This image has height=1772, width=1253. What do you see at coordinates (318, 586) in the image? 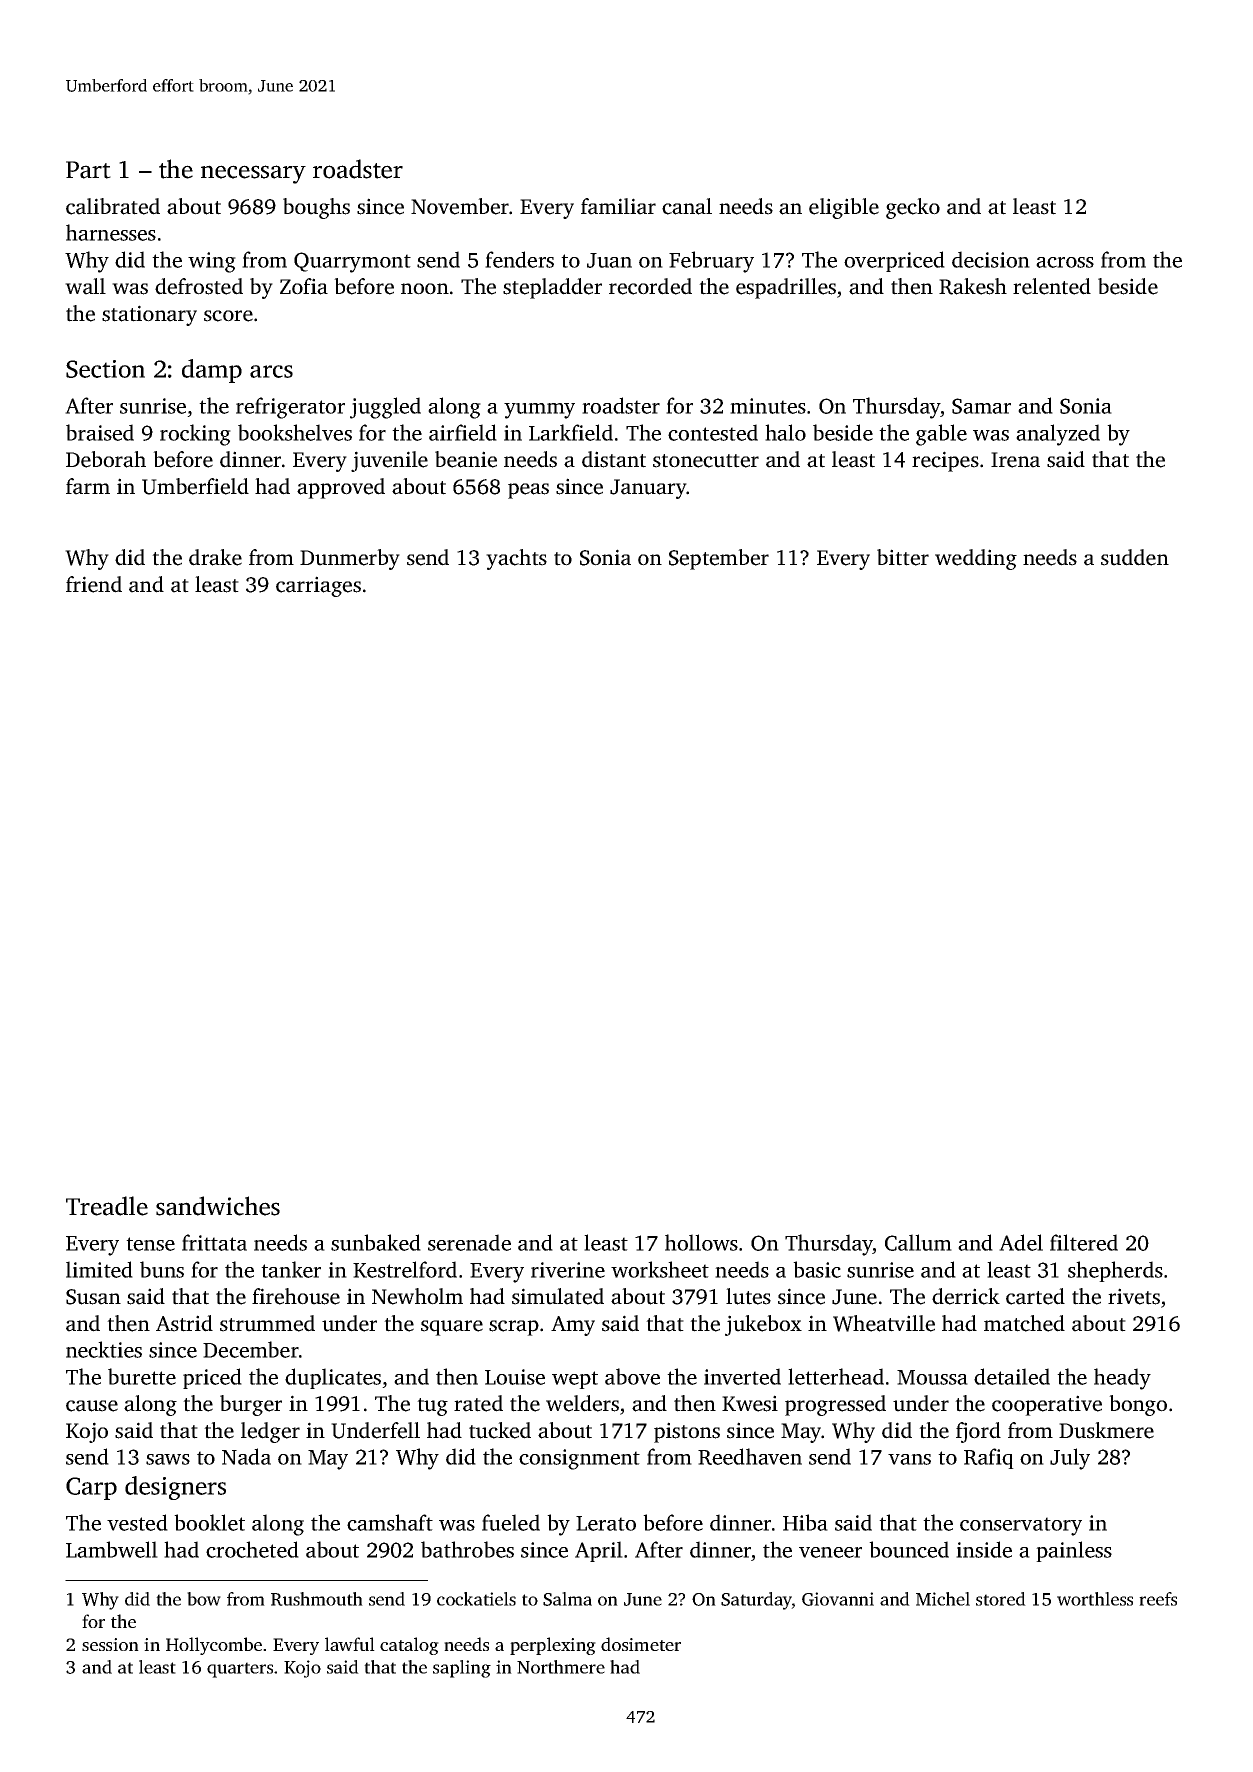
I see `carriages` at bounding box center [318, 586].
